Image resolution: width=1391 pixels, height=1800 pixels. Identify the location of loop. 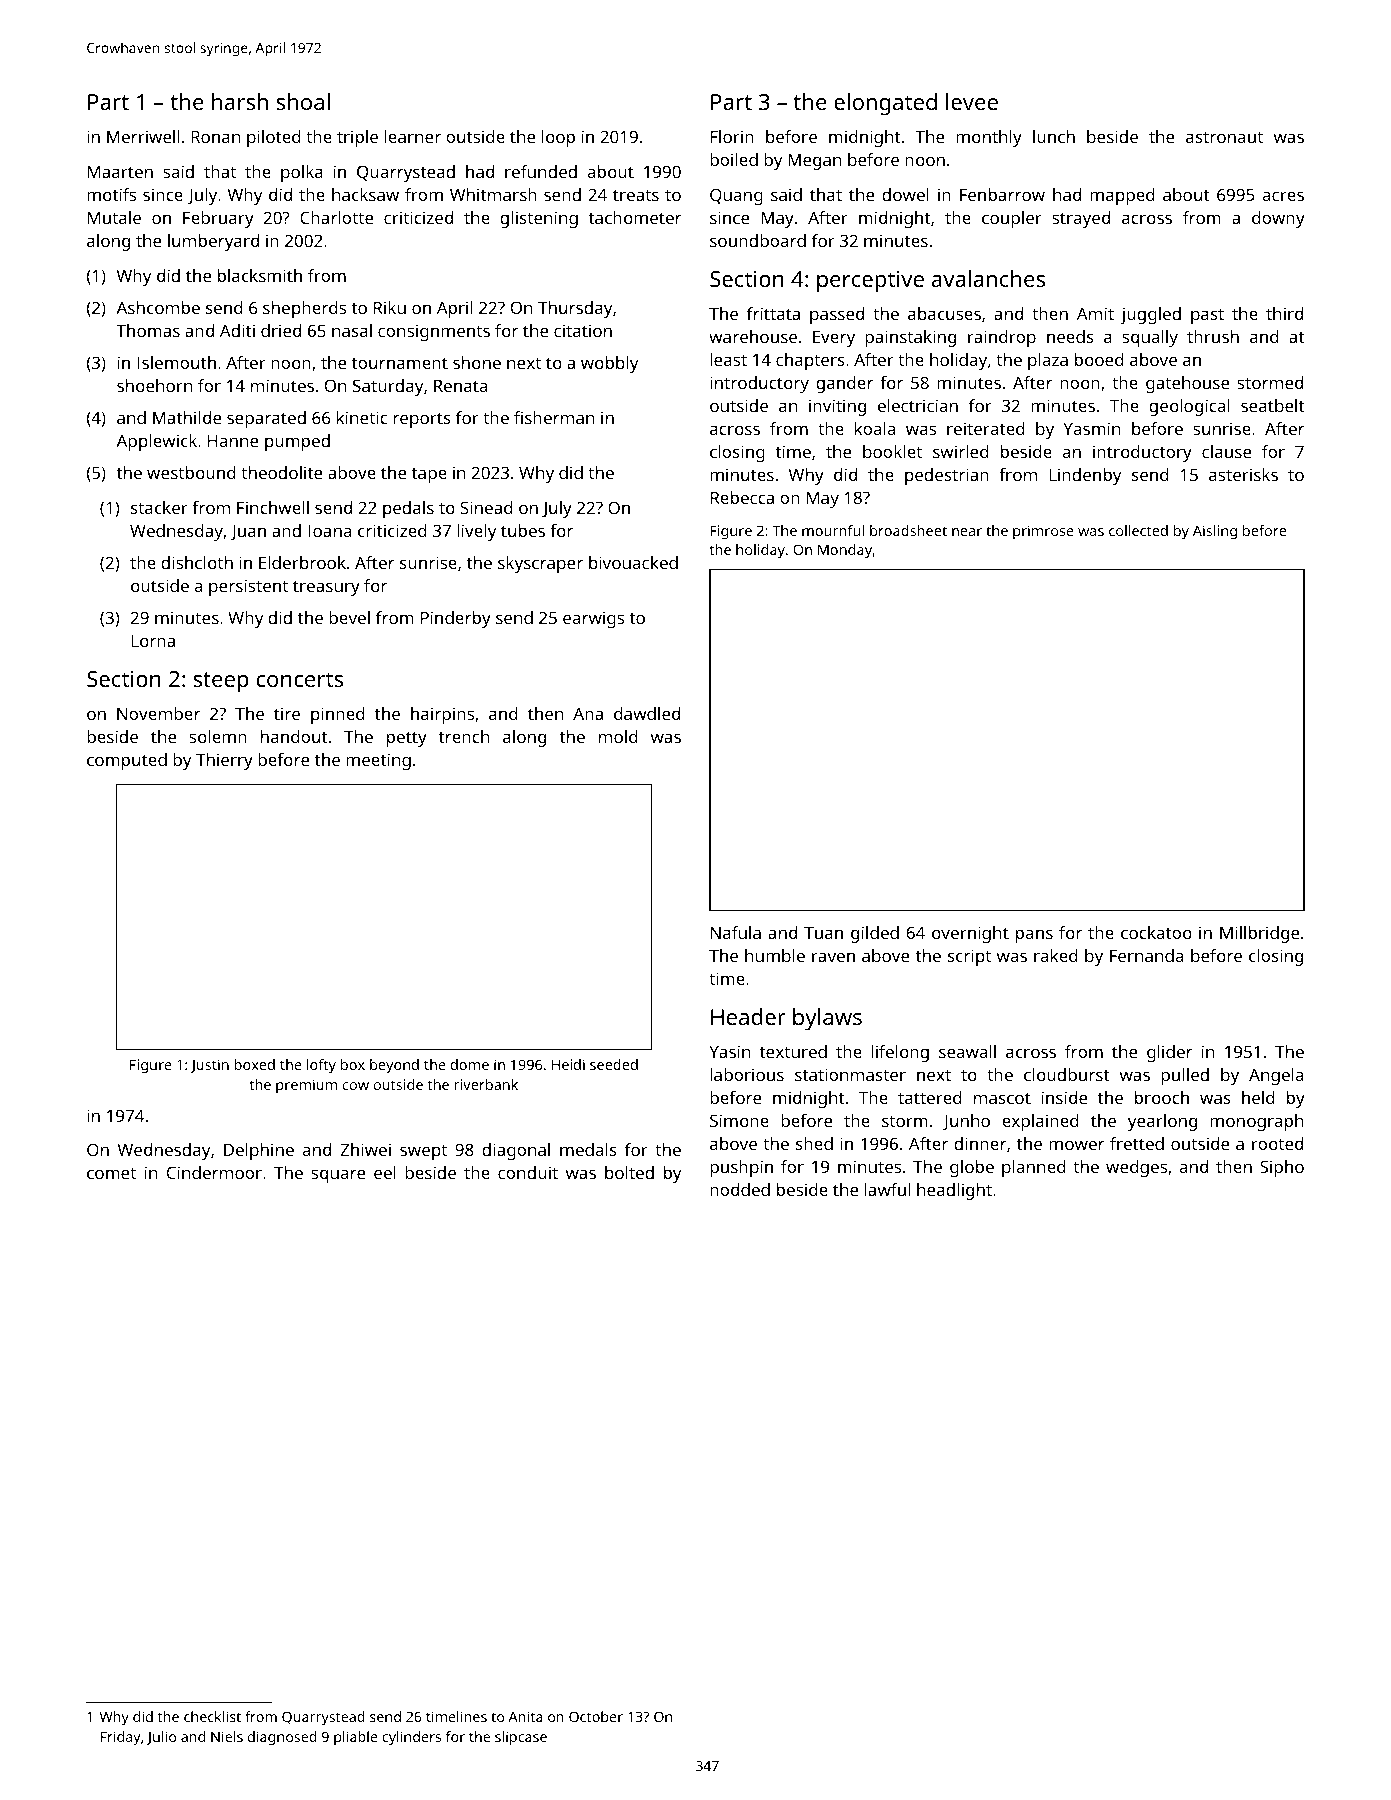
(558, 138).
